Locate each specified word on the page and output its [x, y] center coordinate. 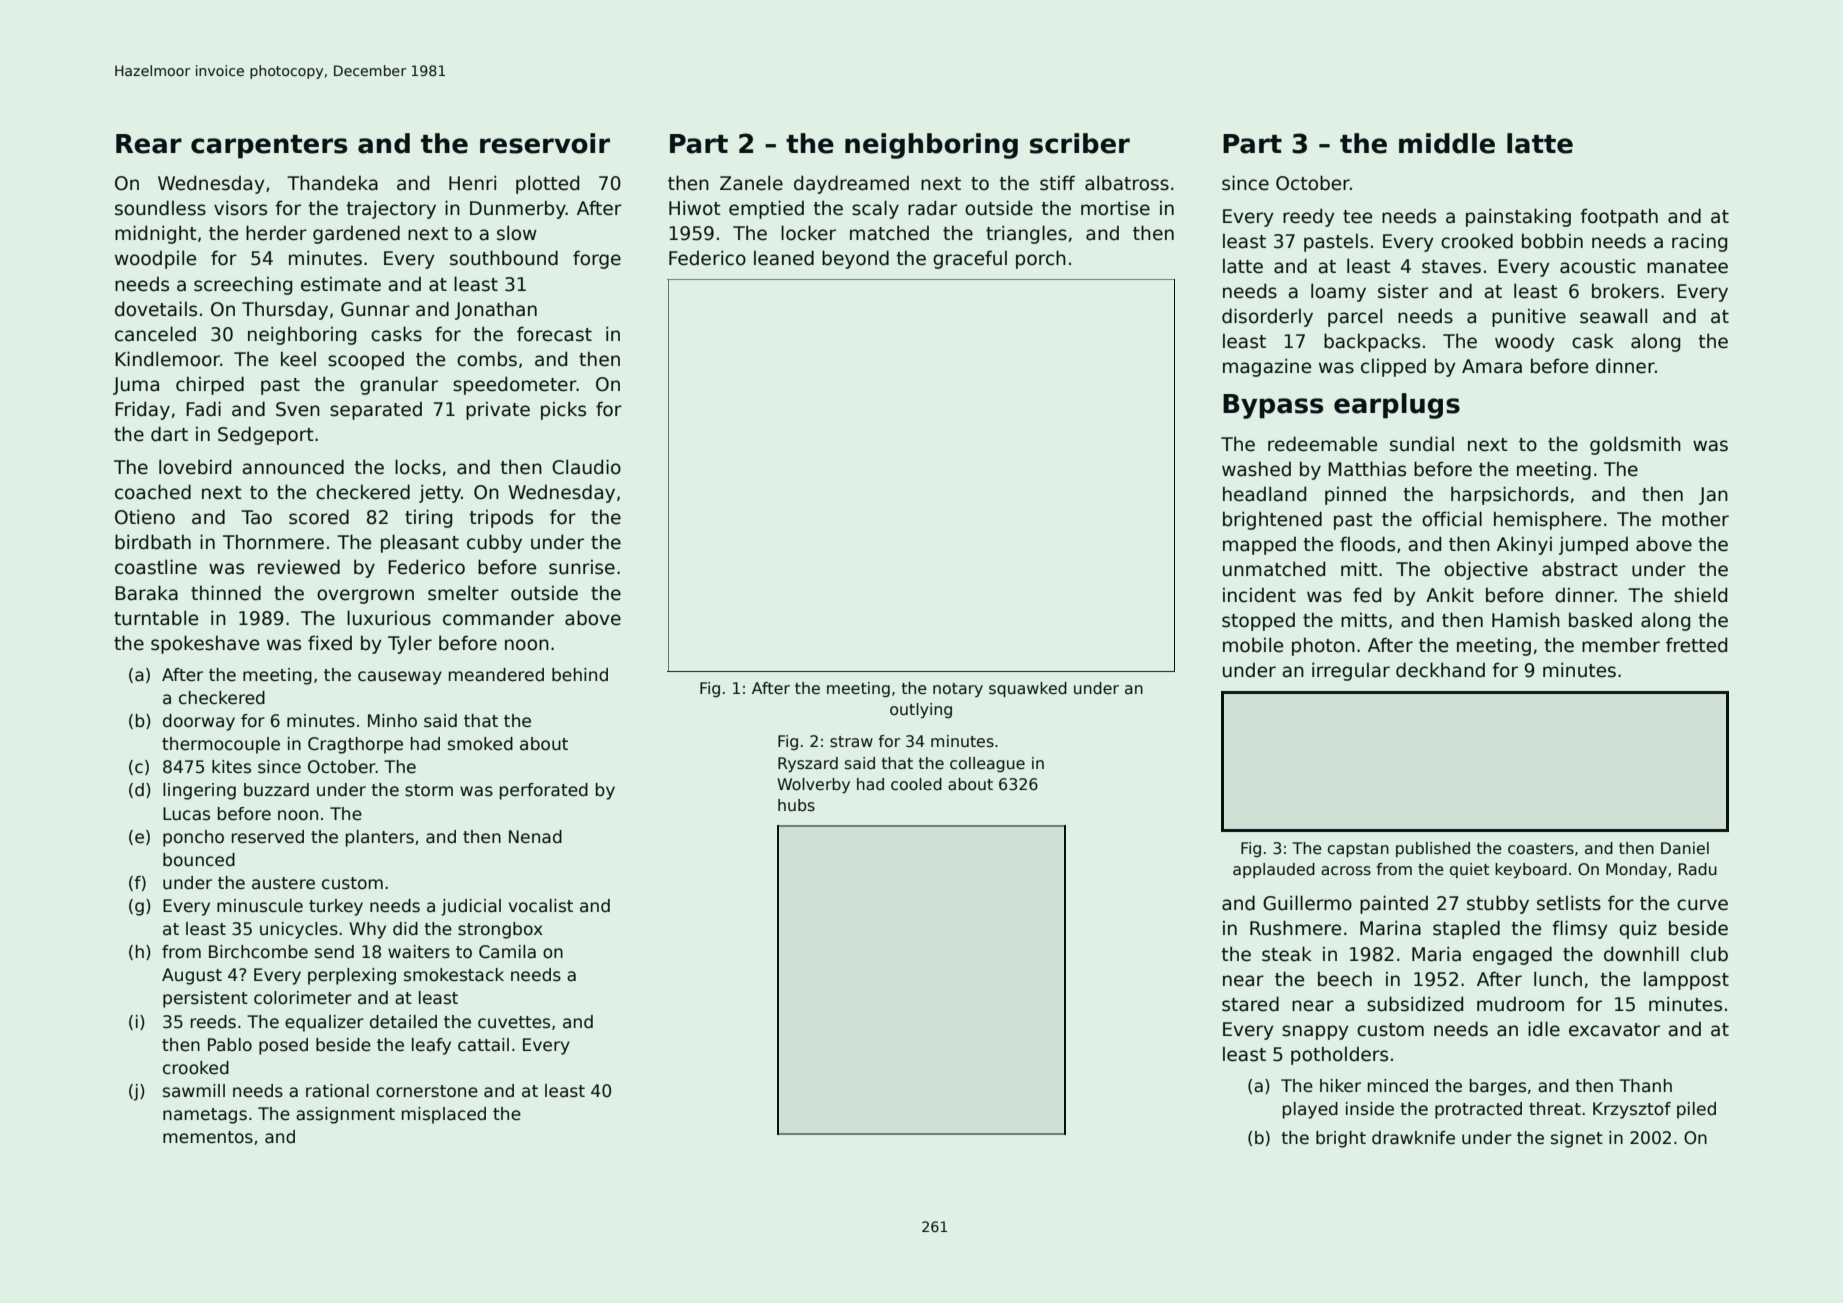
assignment [345, 1115]
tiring [428, 518]
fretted [1696, 645]
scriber [1080, 143]
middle [1447, 143]
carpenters [269, 147]
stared [1250, 1004]
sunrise [582, 567]
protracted [1478, 1110]
